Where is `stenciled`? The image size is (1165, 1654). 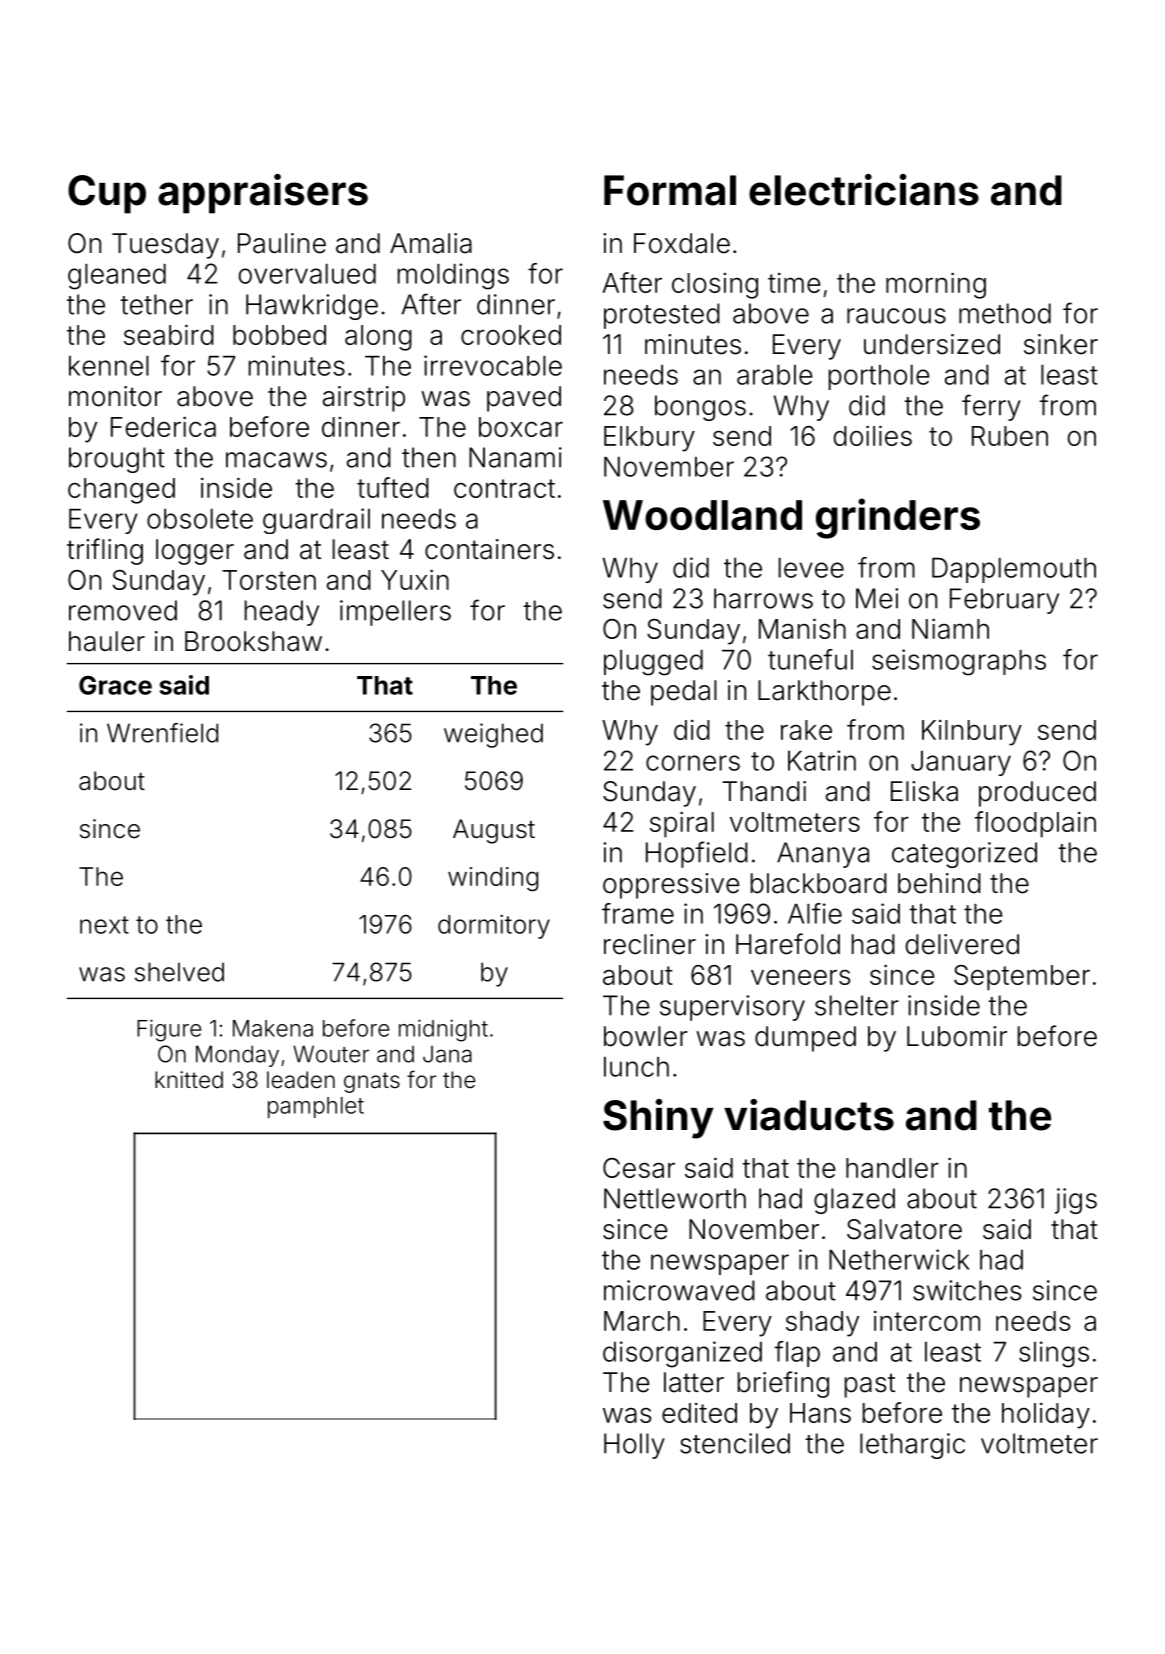
stenciled is located at coordinates (735, 1443).
